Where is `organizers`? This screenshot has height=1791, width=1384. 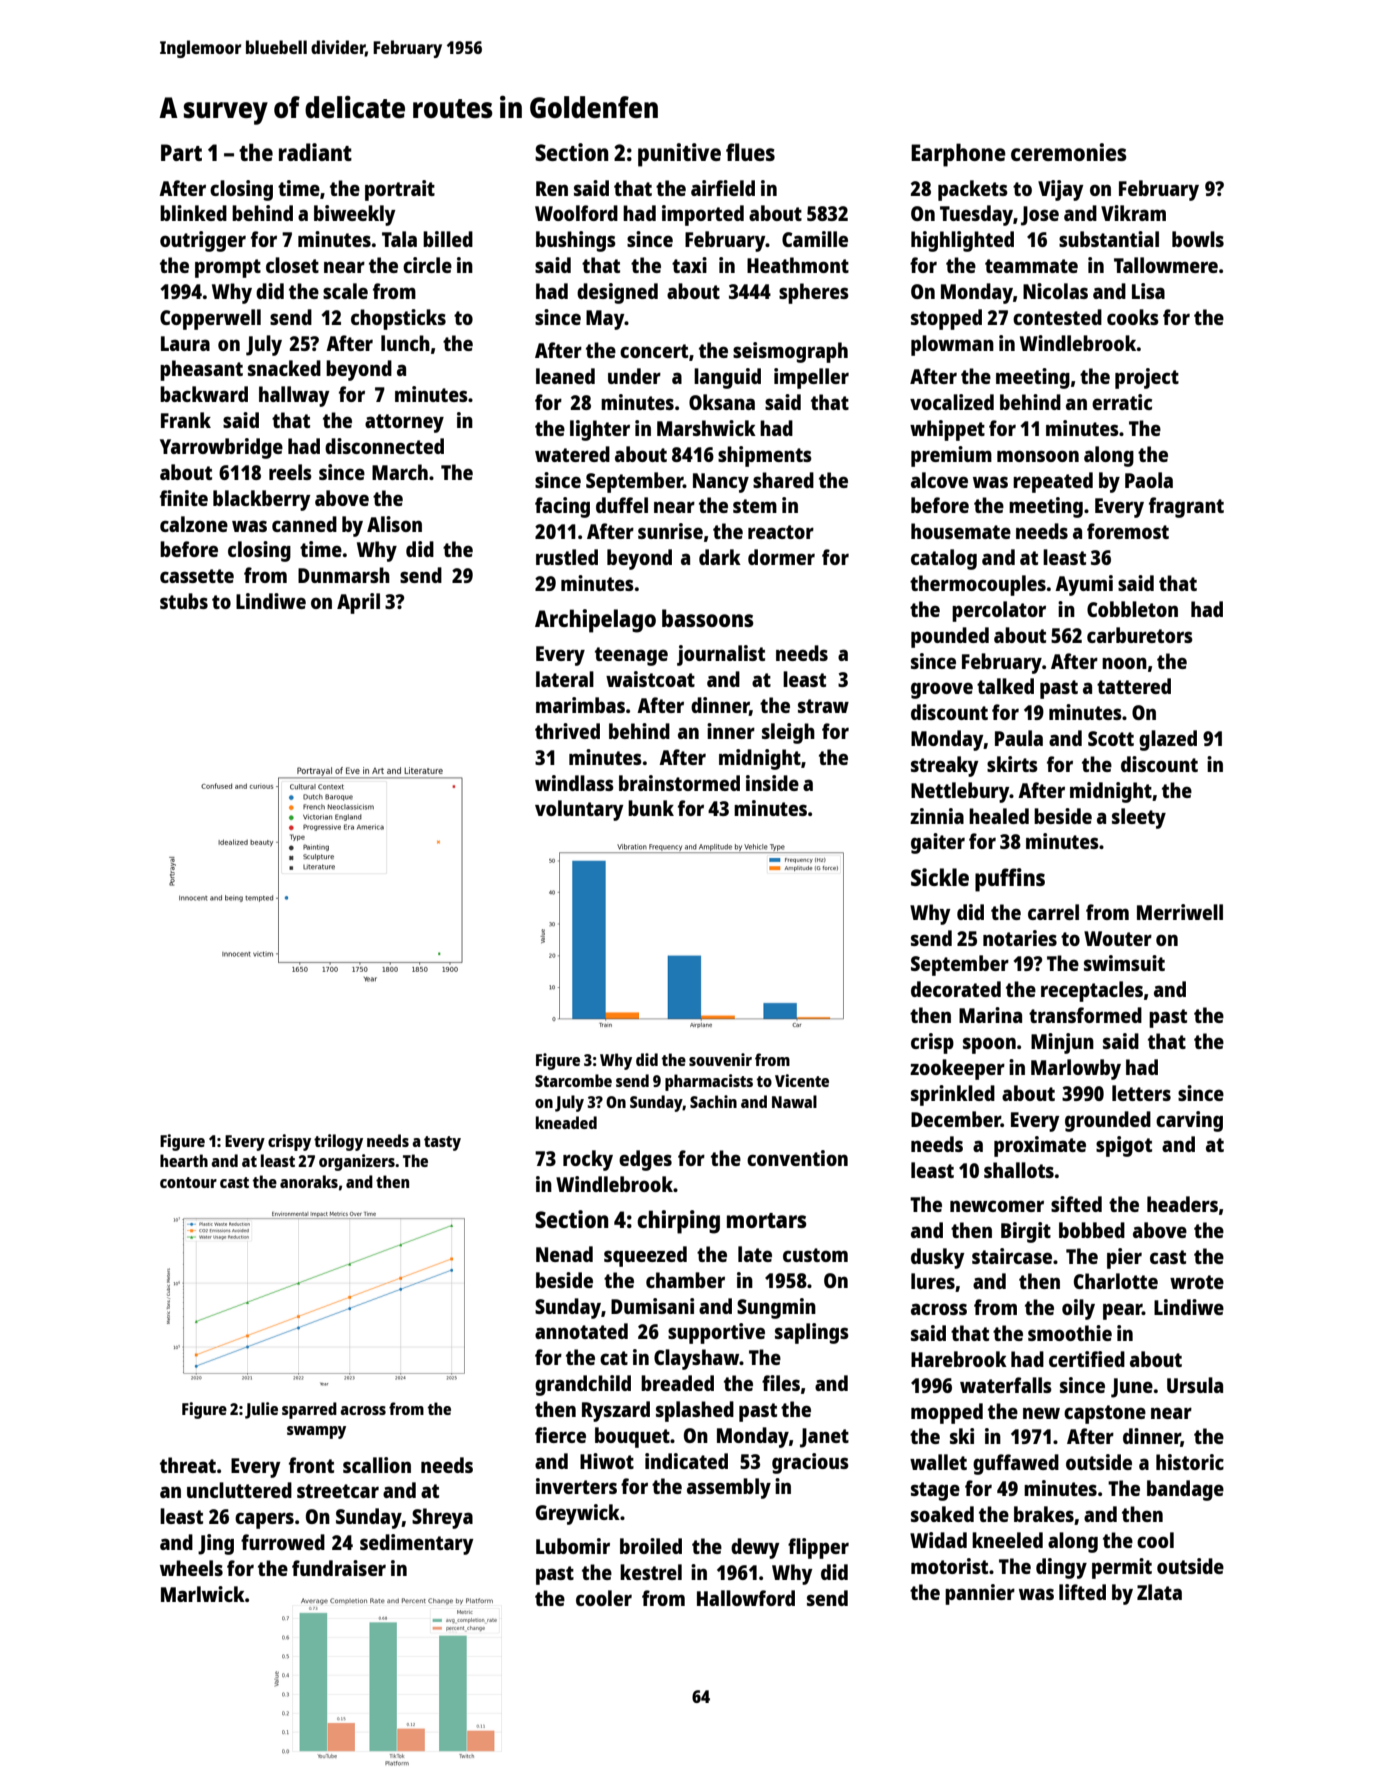 organizers is located at coordinates (357, 1162).
